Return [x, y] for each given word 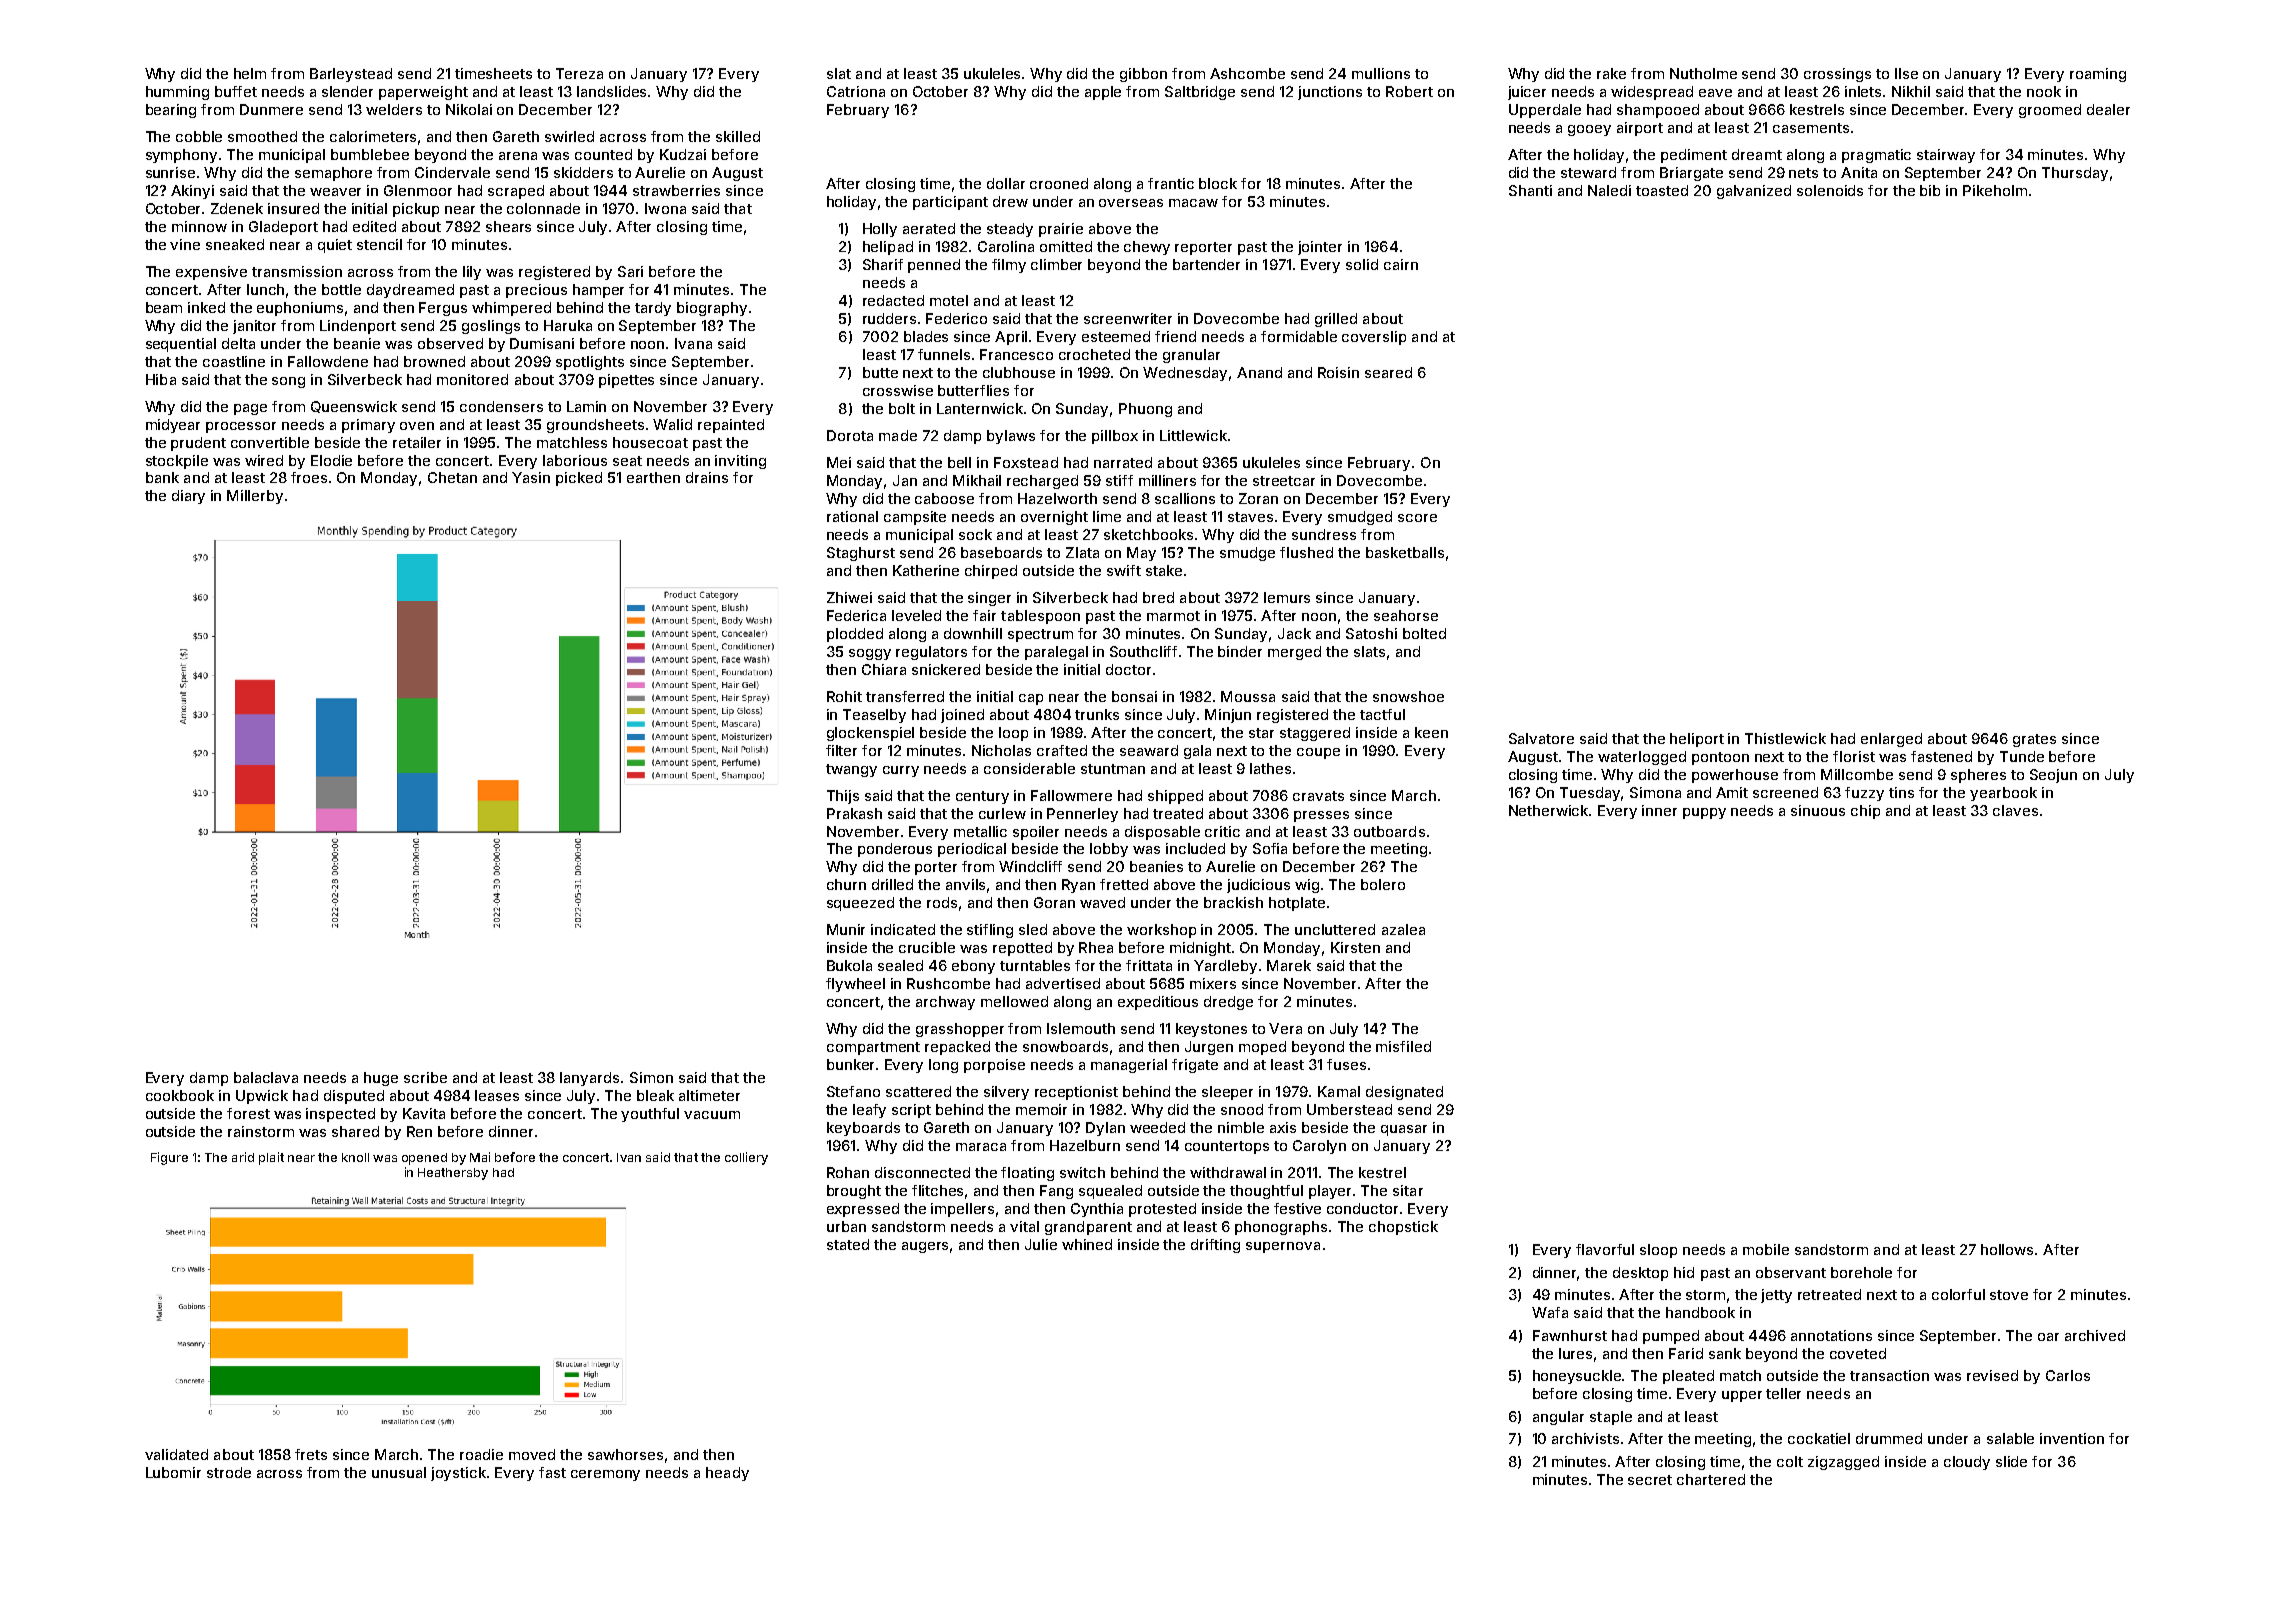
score [1417, 518]
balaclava [266, 1077]
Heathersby [453, 1174]
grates [2034, 740]
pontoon [1720, 758]
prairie [1061, 230]
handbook [1700, 1312]
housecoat [650, 442]
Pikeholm [1995, 190]
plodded [855, 635]
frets [311, 1454]
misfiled [1403, 1046]
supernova [1283, 1247]
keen [1431, 732]
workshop [1161, 931]
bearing [171, 111]
